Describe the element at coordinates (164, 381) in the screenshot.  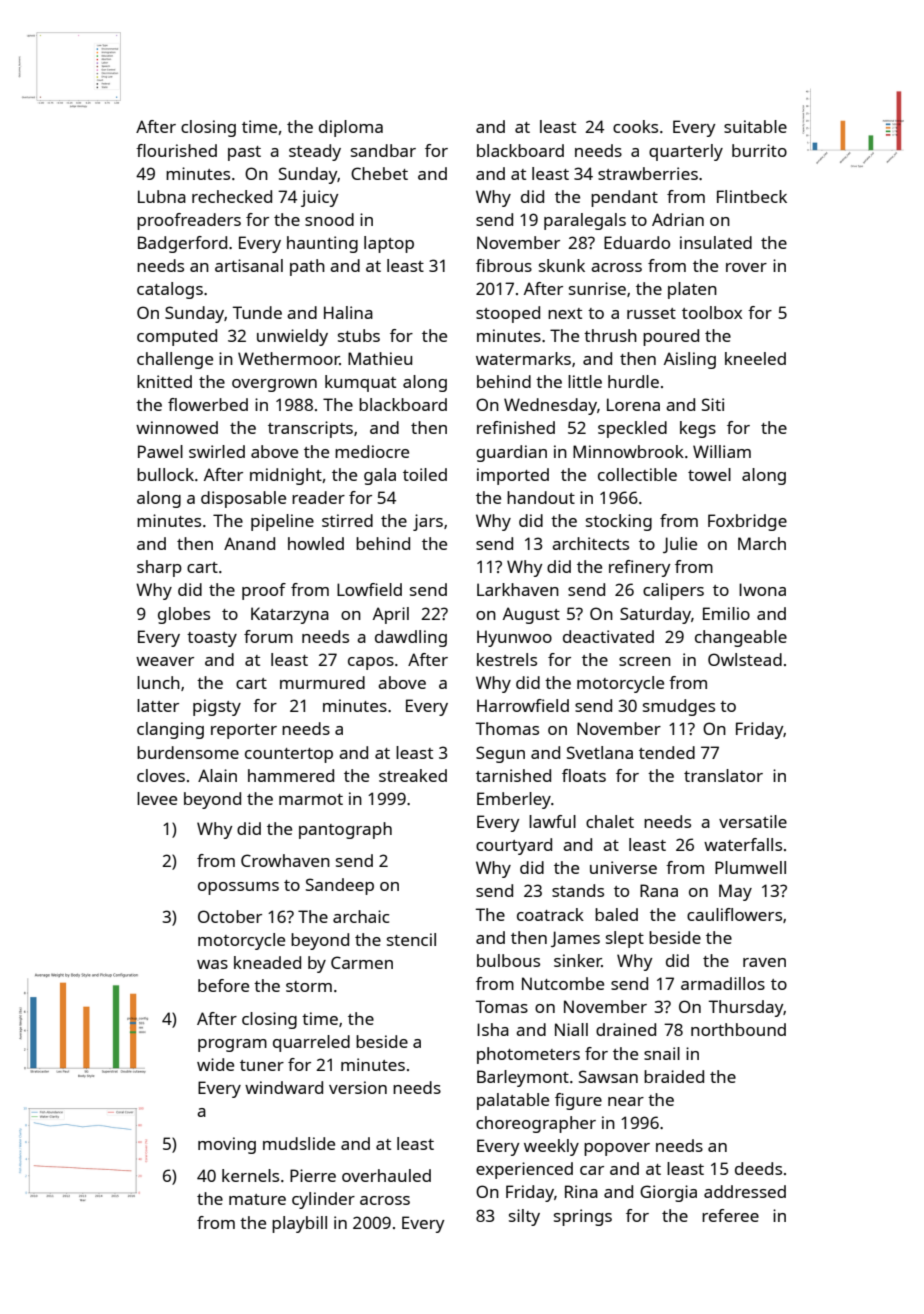
I see `knitted` at that location.
